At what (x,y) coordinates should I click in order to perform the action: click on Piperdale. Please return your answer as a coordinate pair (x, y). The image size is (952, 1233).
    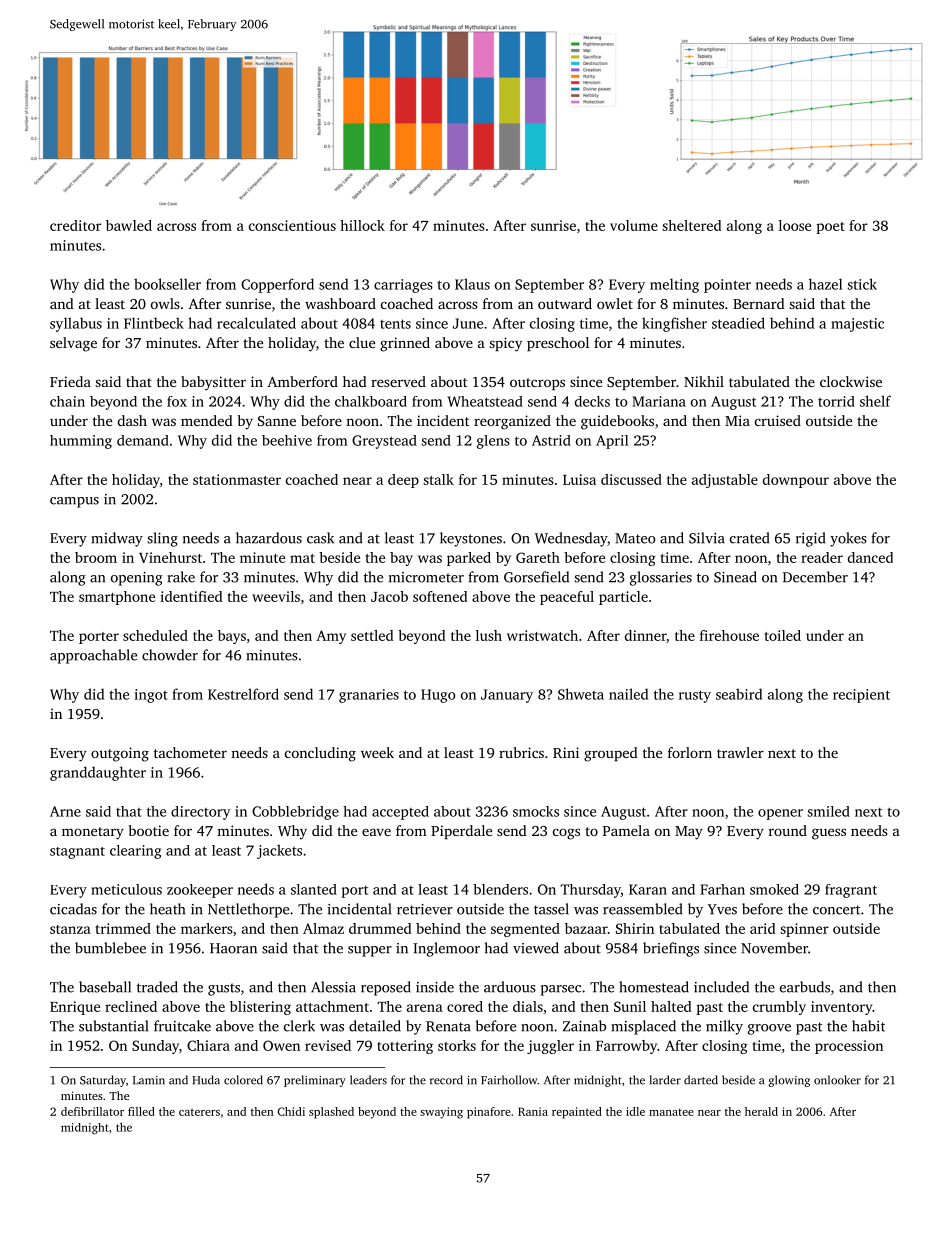
    Looking at the image, I should click on (461, 832).
